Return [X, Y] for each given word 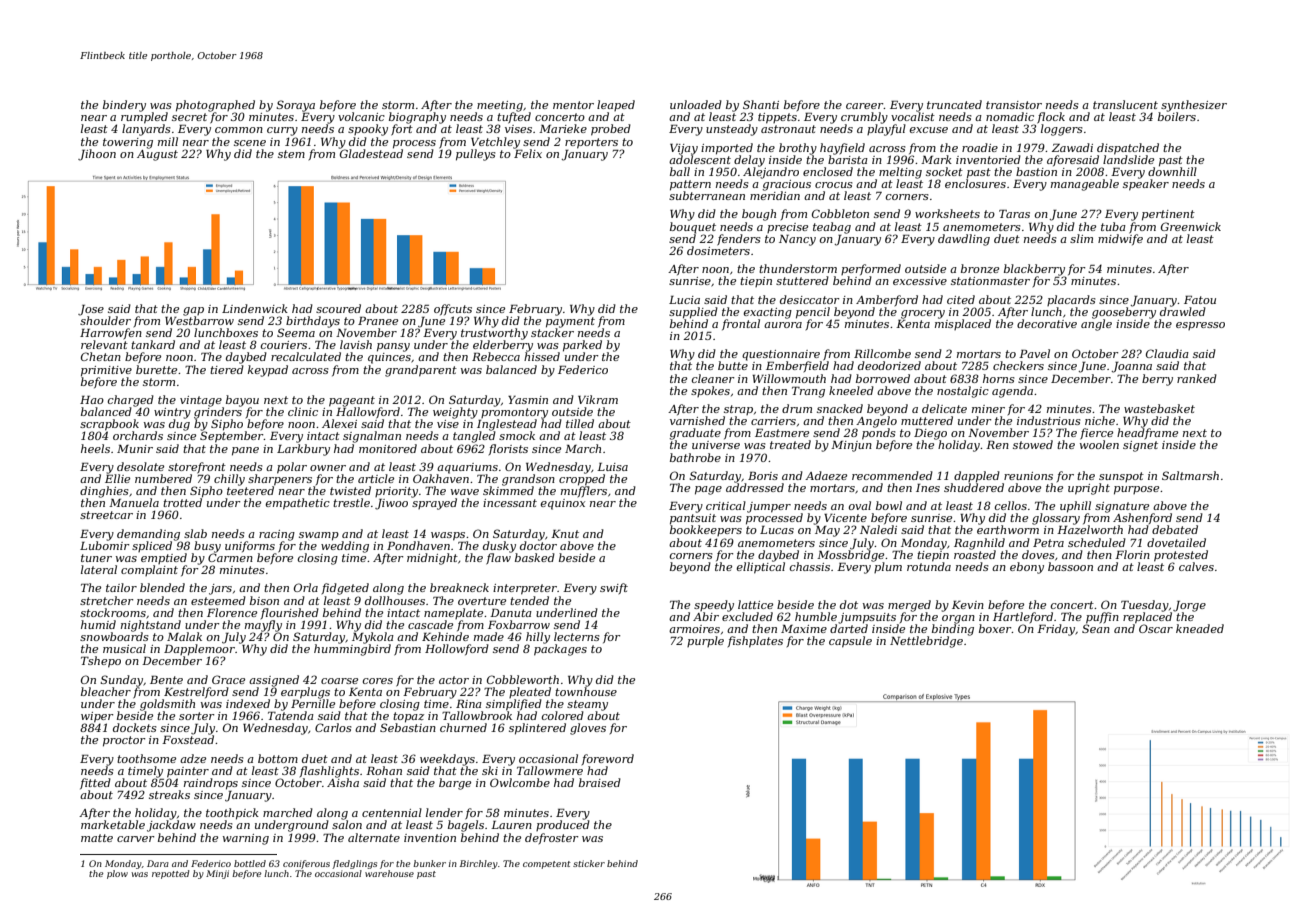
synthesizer [1194, 106]
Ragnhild [979, 544]
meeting [500, 106]
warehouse [389, 873]
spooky [368, 130]
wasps [448, 536]
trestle [351, 502]
